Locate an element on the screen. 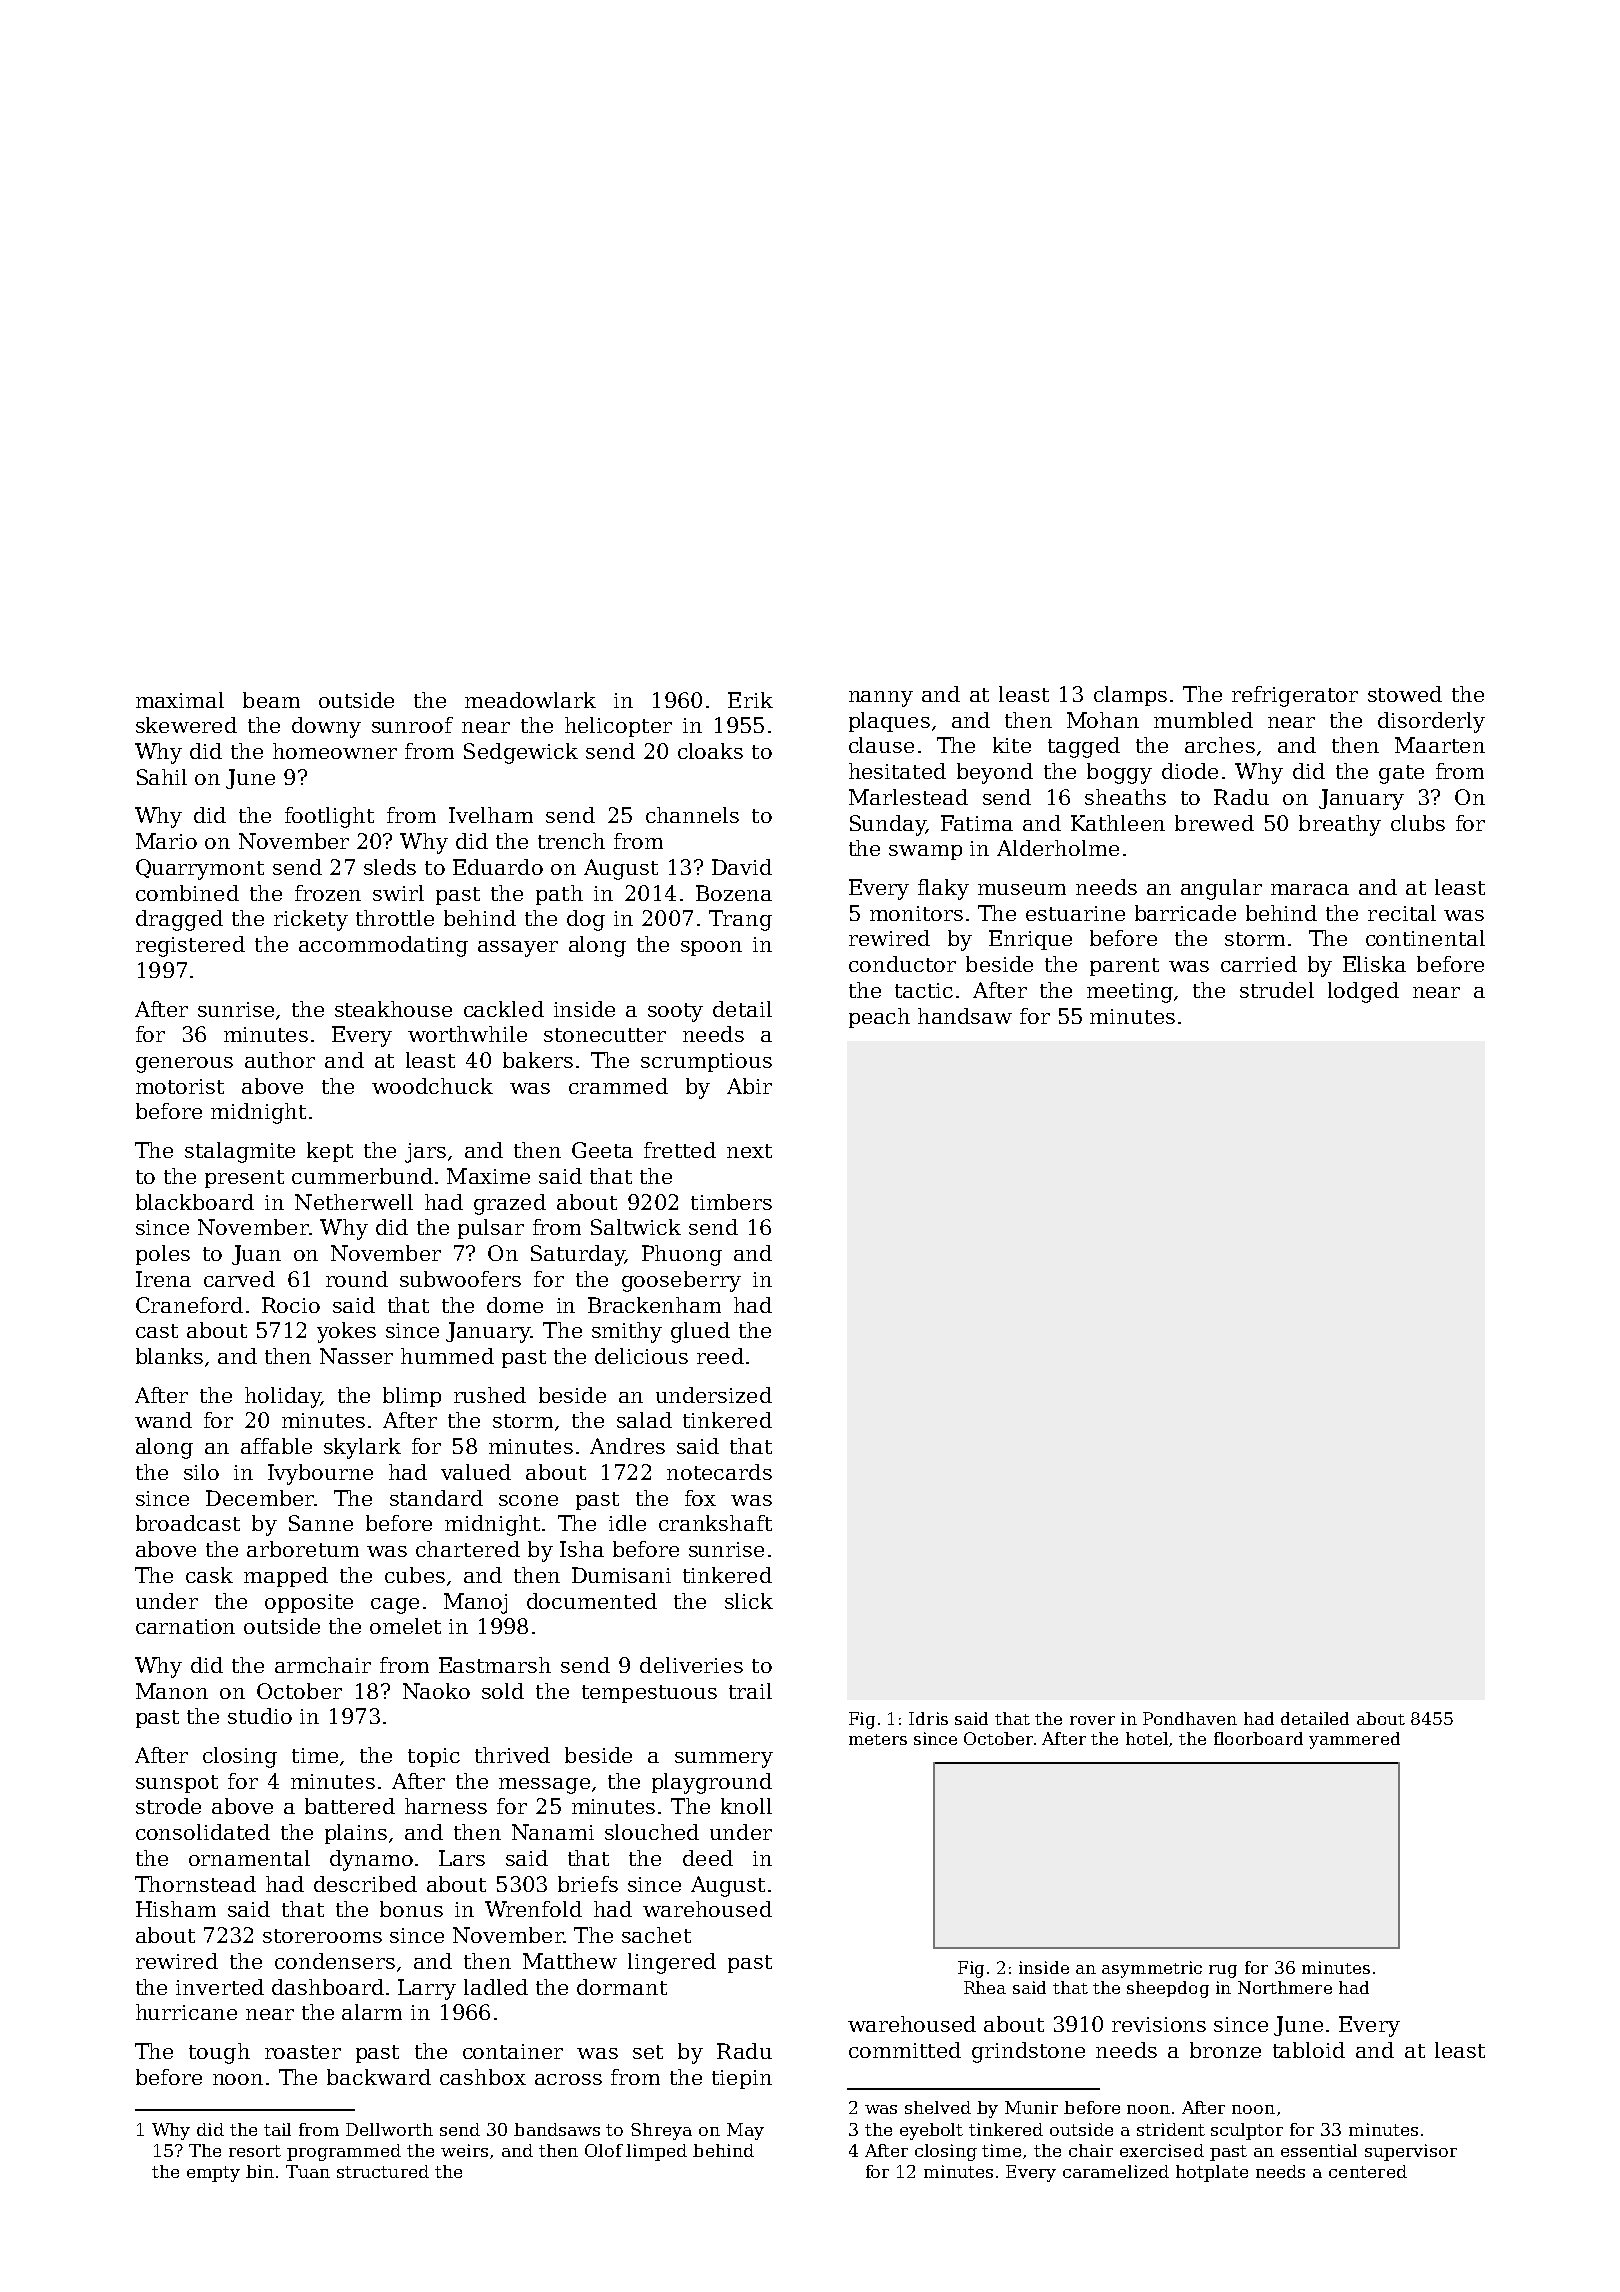 The width and height of the screenshot is (1620, 2292). lodged is located at coordinates (1363, 992).
